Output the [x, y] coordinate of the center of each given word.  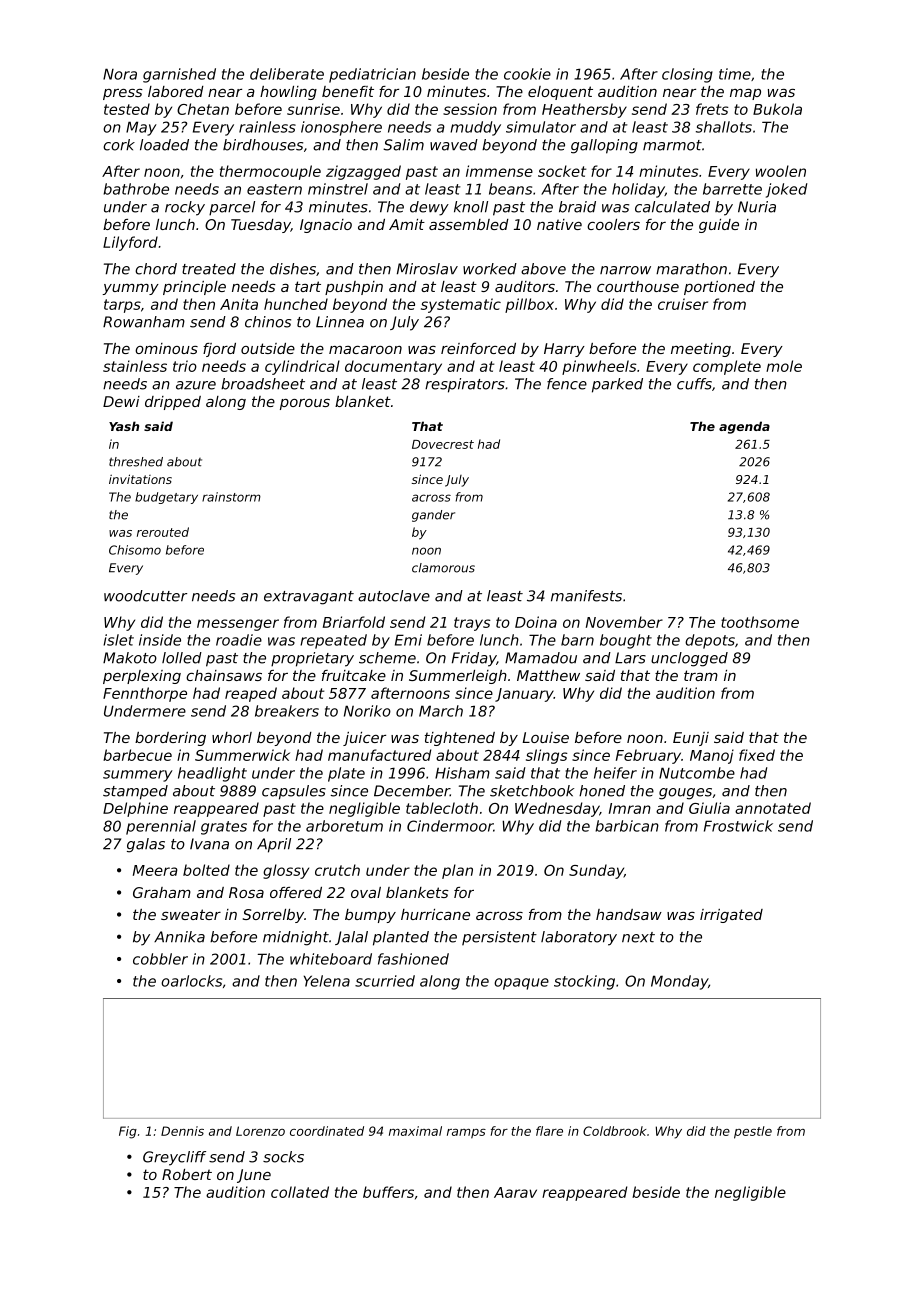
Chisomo [135, 550]
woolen [781, 171]
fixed [757, 755]
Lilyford [130, 243]
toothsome [760, 622]
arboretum [344, 826]
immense [499, 171]
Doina [536, 622]
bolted [206, 870]
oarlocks [191, 981]
